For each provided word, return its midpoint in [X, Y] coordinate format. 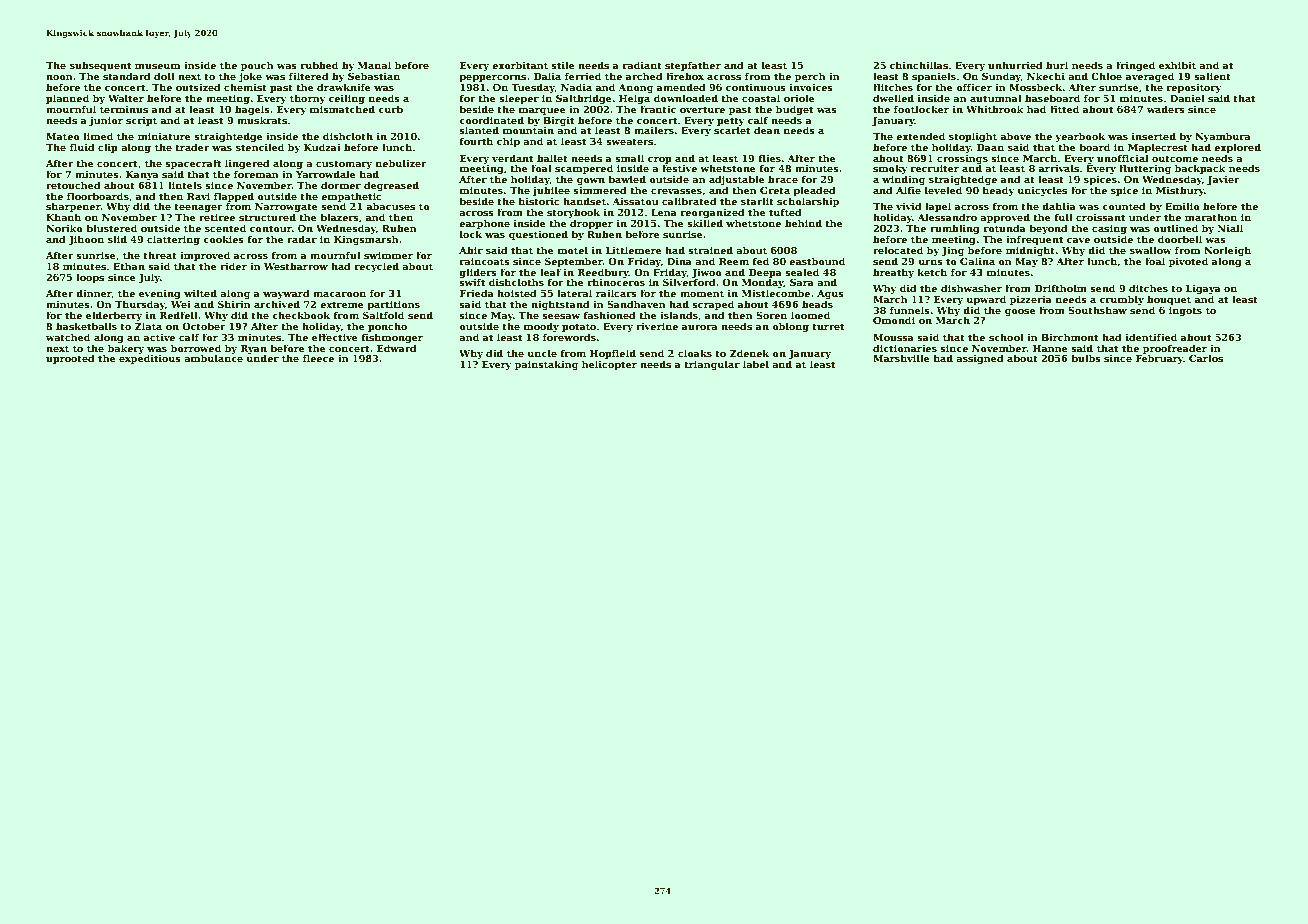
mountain [528, 130]
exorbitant [520, 65]
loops [90, 278]
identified [1151, 337]
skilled [705, 223]
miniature [164, 136]
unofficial [1123, 158]
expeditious [150, 359]
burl [1057, 65]
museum [157, 66]
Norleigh [1227, 251]
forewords [569, 337]
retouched [73, 185]
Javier [1223, 180]
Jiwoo [707, 273]
